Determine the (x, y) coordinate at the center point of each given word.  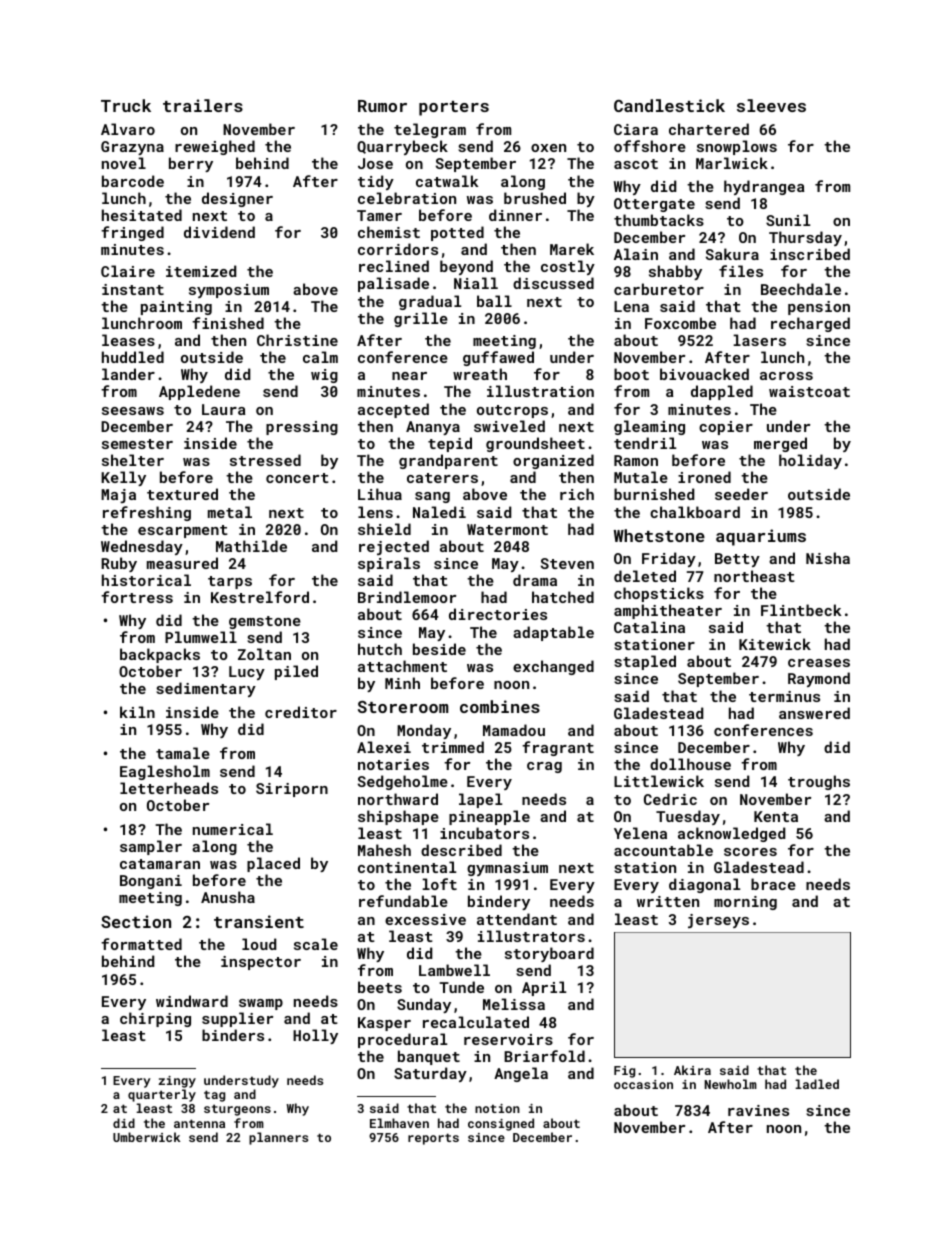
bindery (499, 902)
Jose (375, 163)
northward (398, 799)
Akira (692, 1070)
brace (773, 884)
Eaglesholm (165, 772)
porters (454, 108)
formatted (141, 944)
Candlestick (669, 105)
